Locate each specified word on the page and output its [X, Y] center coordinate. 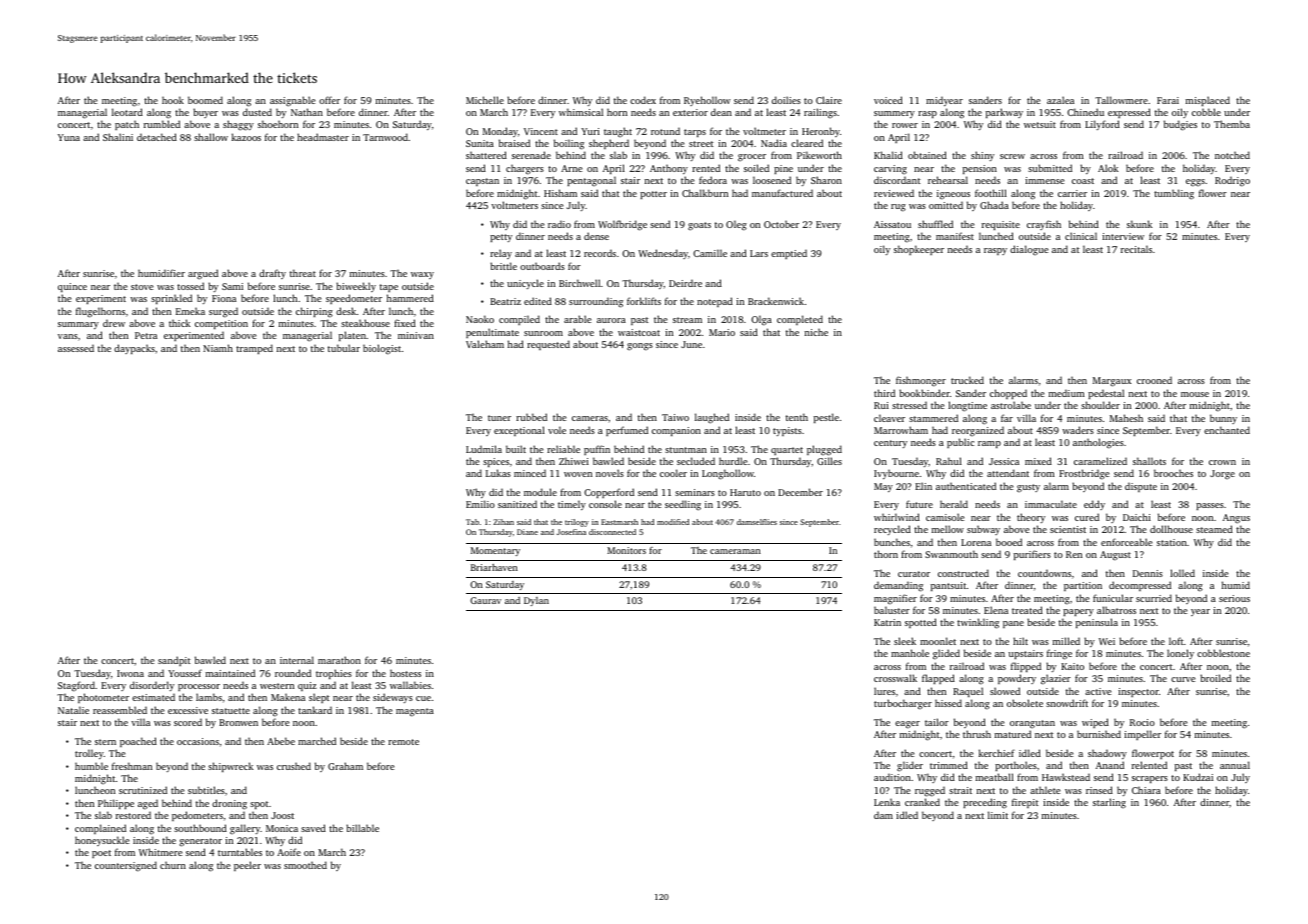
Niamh [218, 348]
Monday [500, 132]
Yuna [69, 137]
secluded [696, 461]
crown [1222, 462]
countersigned [126, 866]
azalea [1060, 100]
